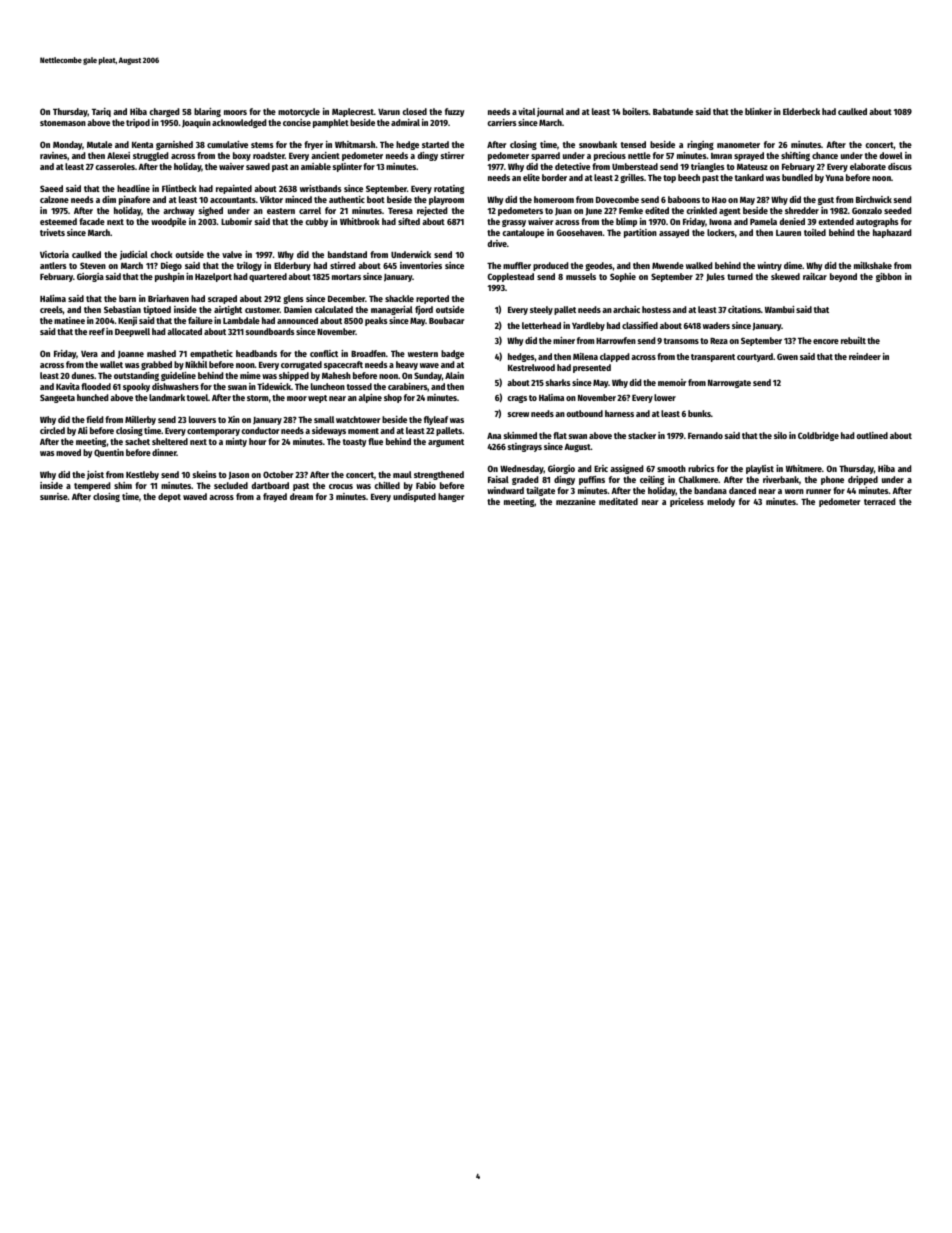 This document has height=1233, width=952. I want to click on discus, so click(900, 166).
